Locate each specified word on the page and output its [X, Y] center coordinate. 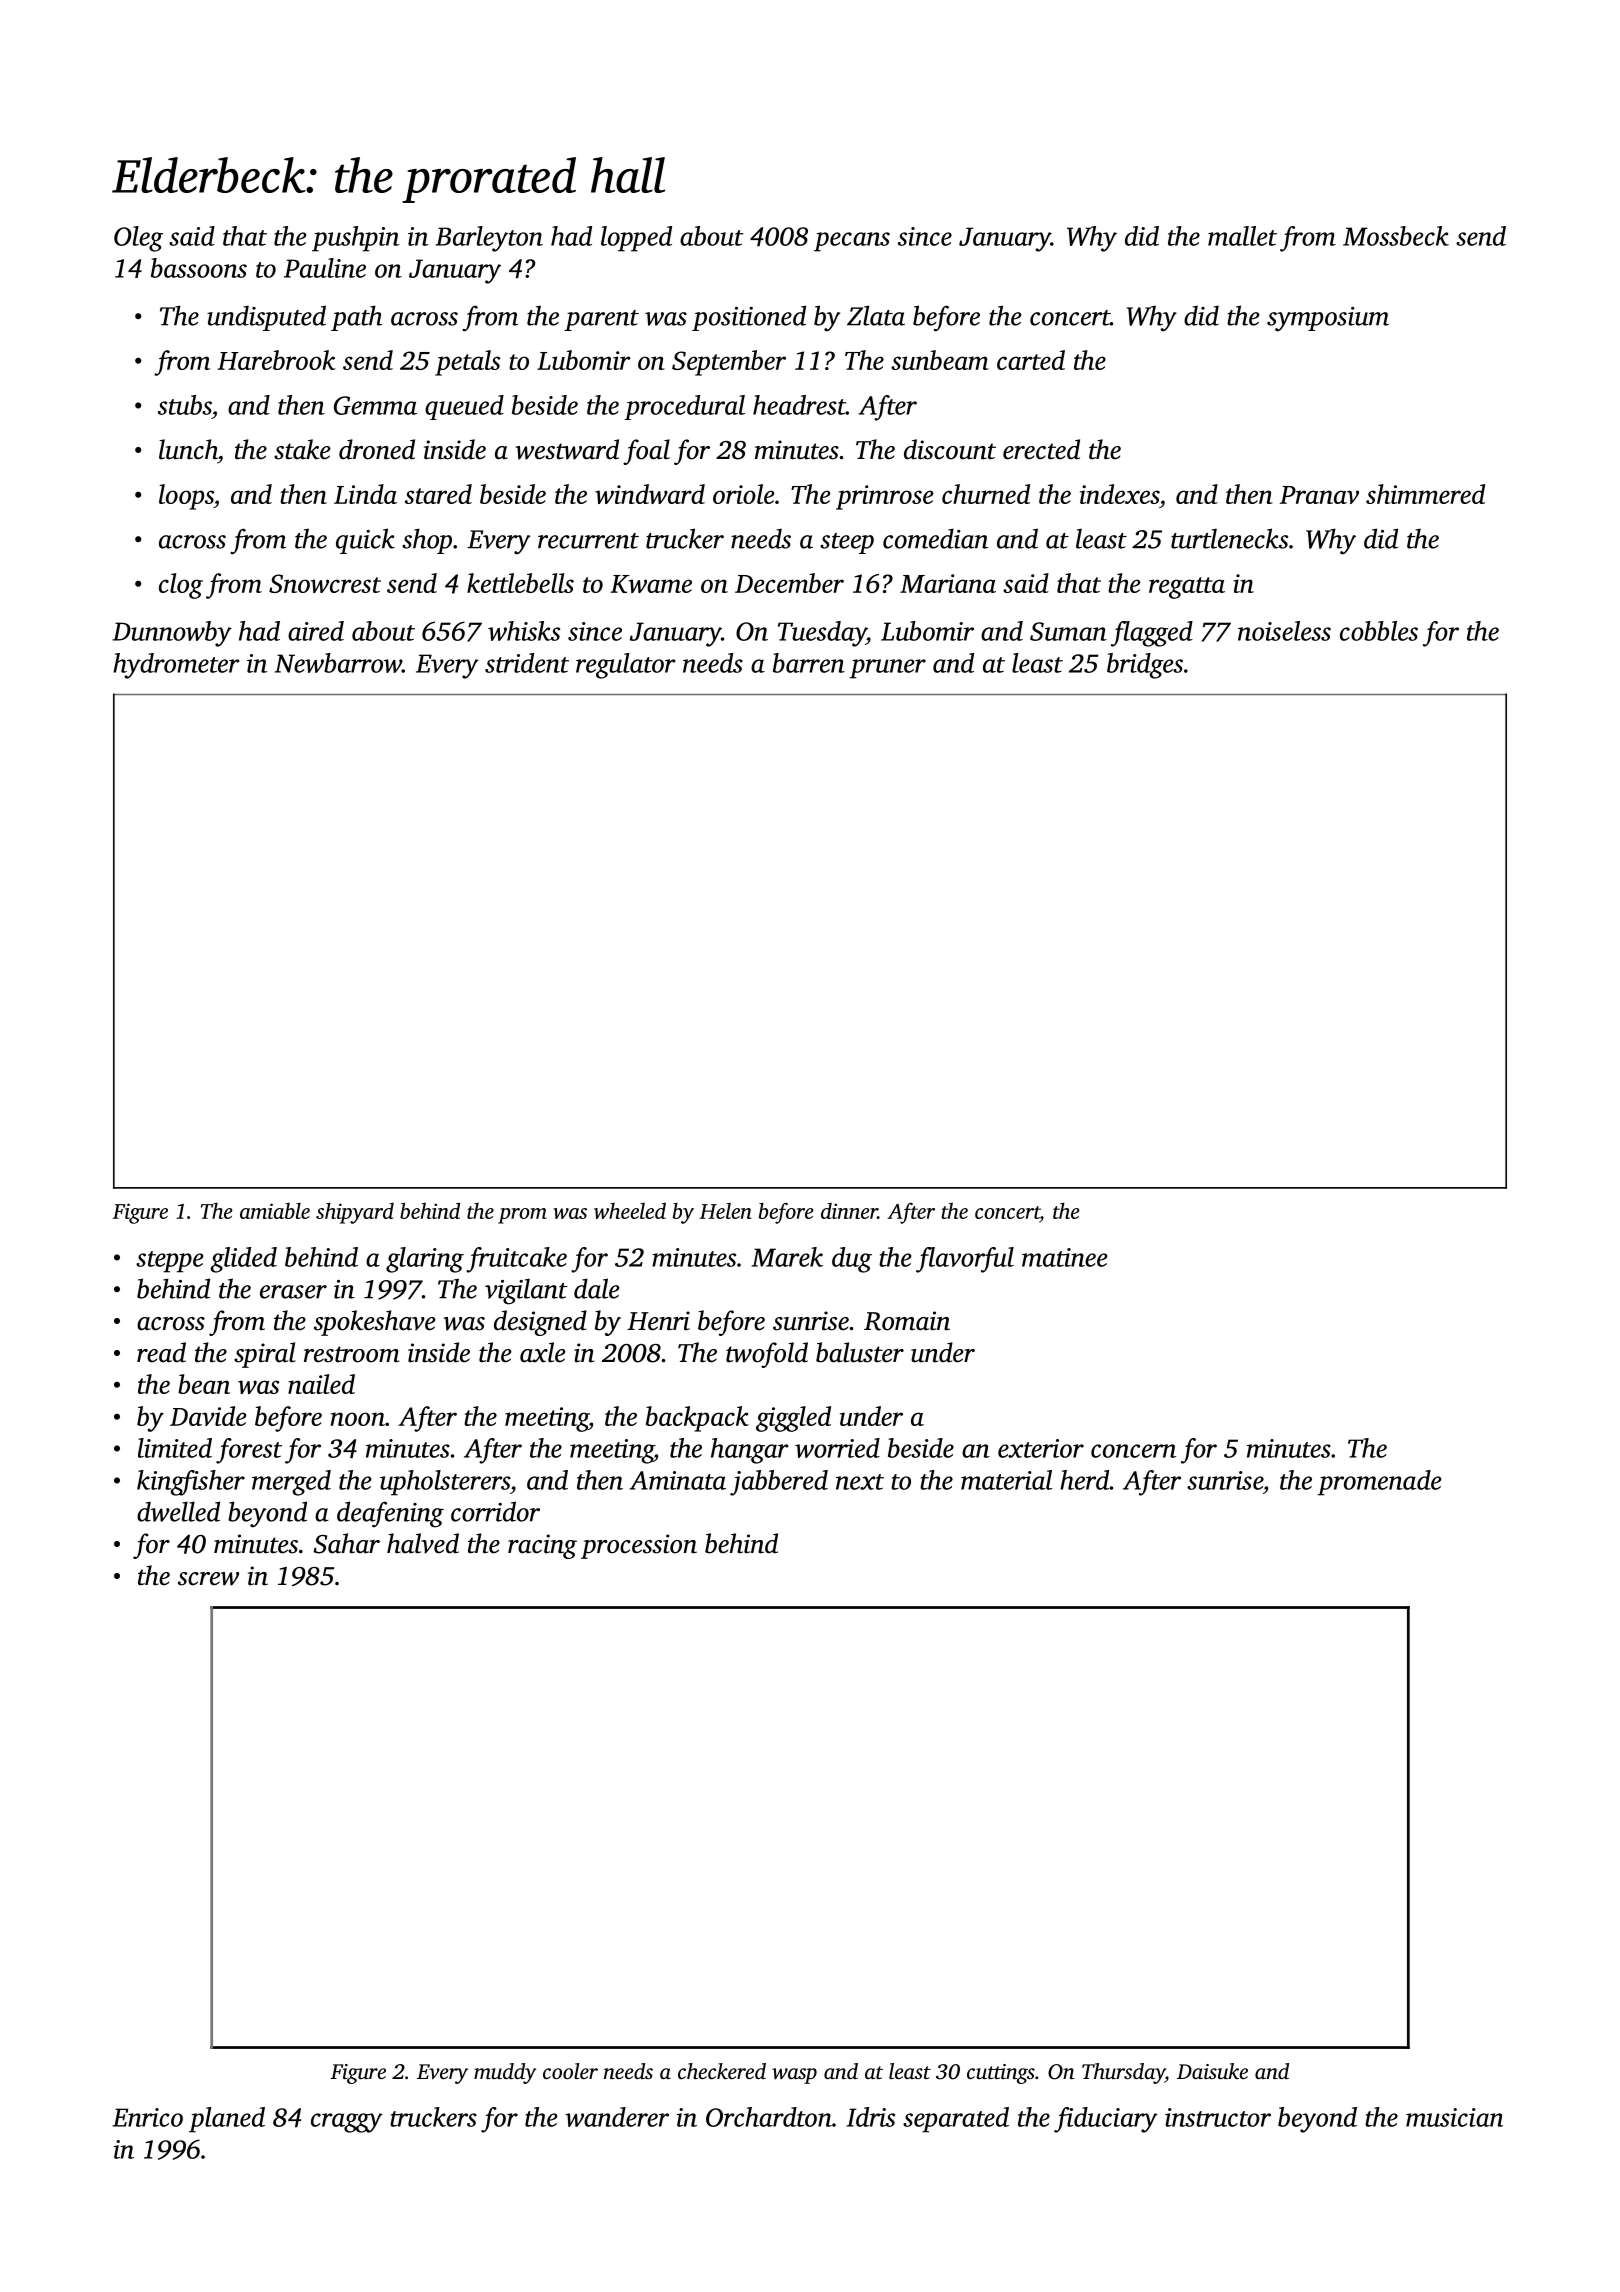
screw [208, 1579]
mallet [1242, 236]
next [860, 1482]
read [161, 1352]
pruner [888, 669]
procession [639, 1546]
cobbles [1379, 631]
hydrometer [176, 666]
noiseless [1284, 631]
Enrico [147, 2117]
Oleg [138, 239]
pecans [852, 242]
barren [809, 663]
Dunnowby [172, 634]
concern [1133, 1451]
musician [1454, 2117]
